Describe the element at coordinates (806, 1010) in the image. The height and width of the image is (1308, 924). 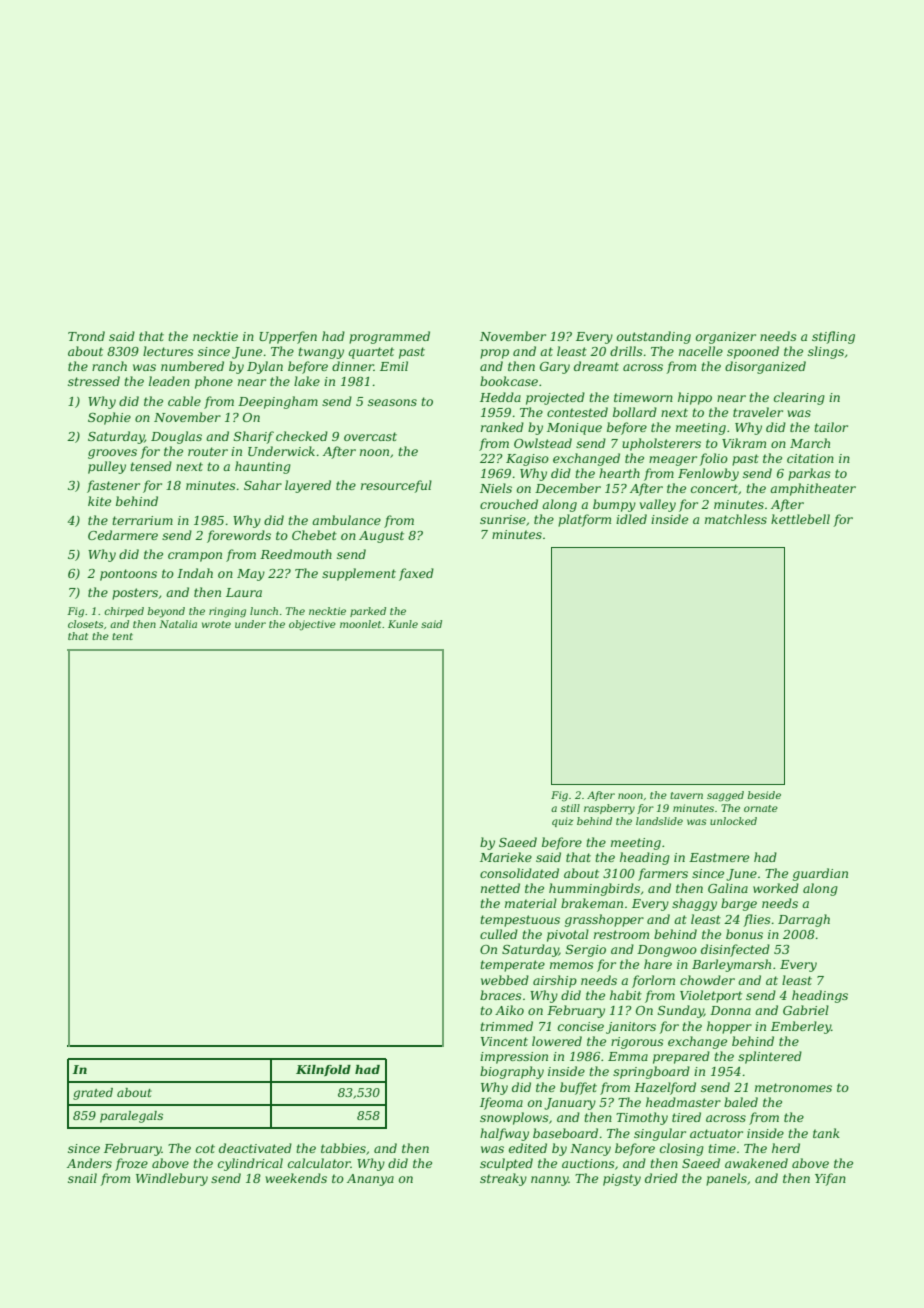
I see `Gabriel` at that location.
